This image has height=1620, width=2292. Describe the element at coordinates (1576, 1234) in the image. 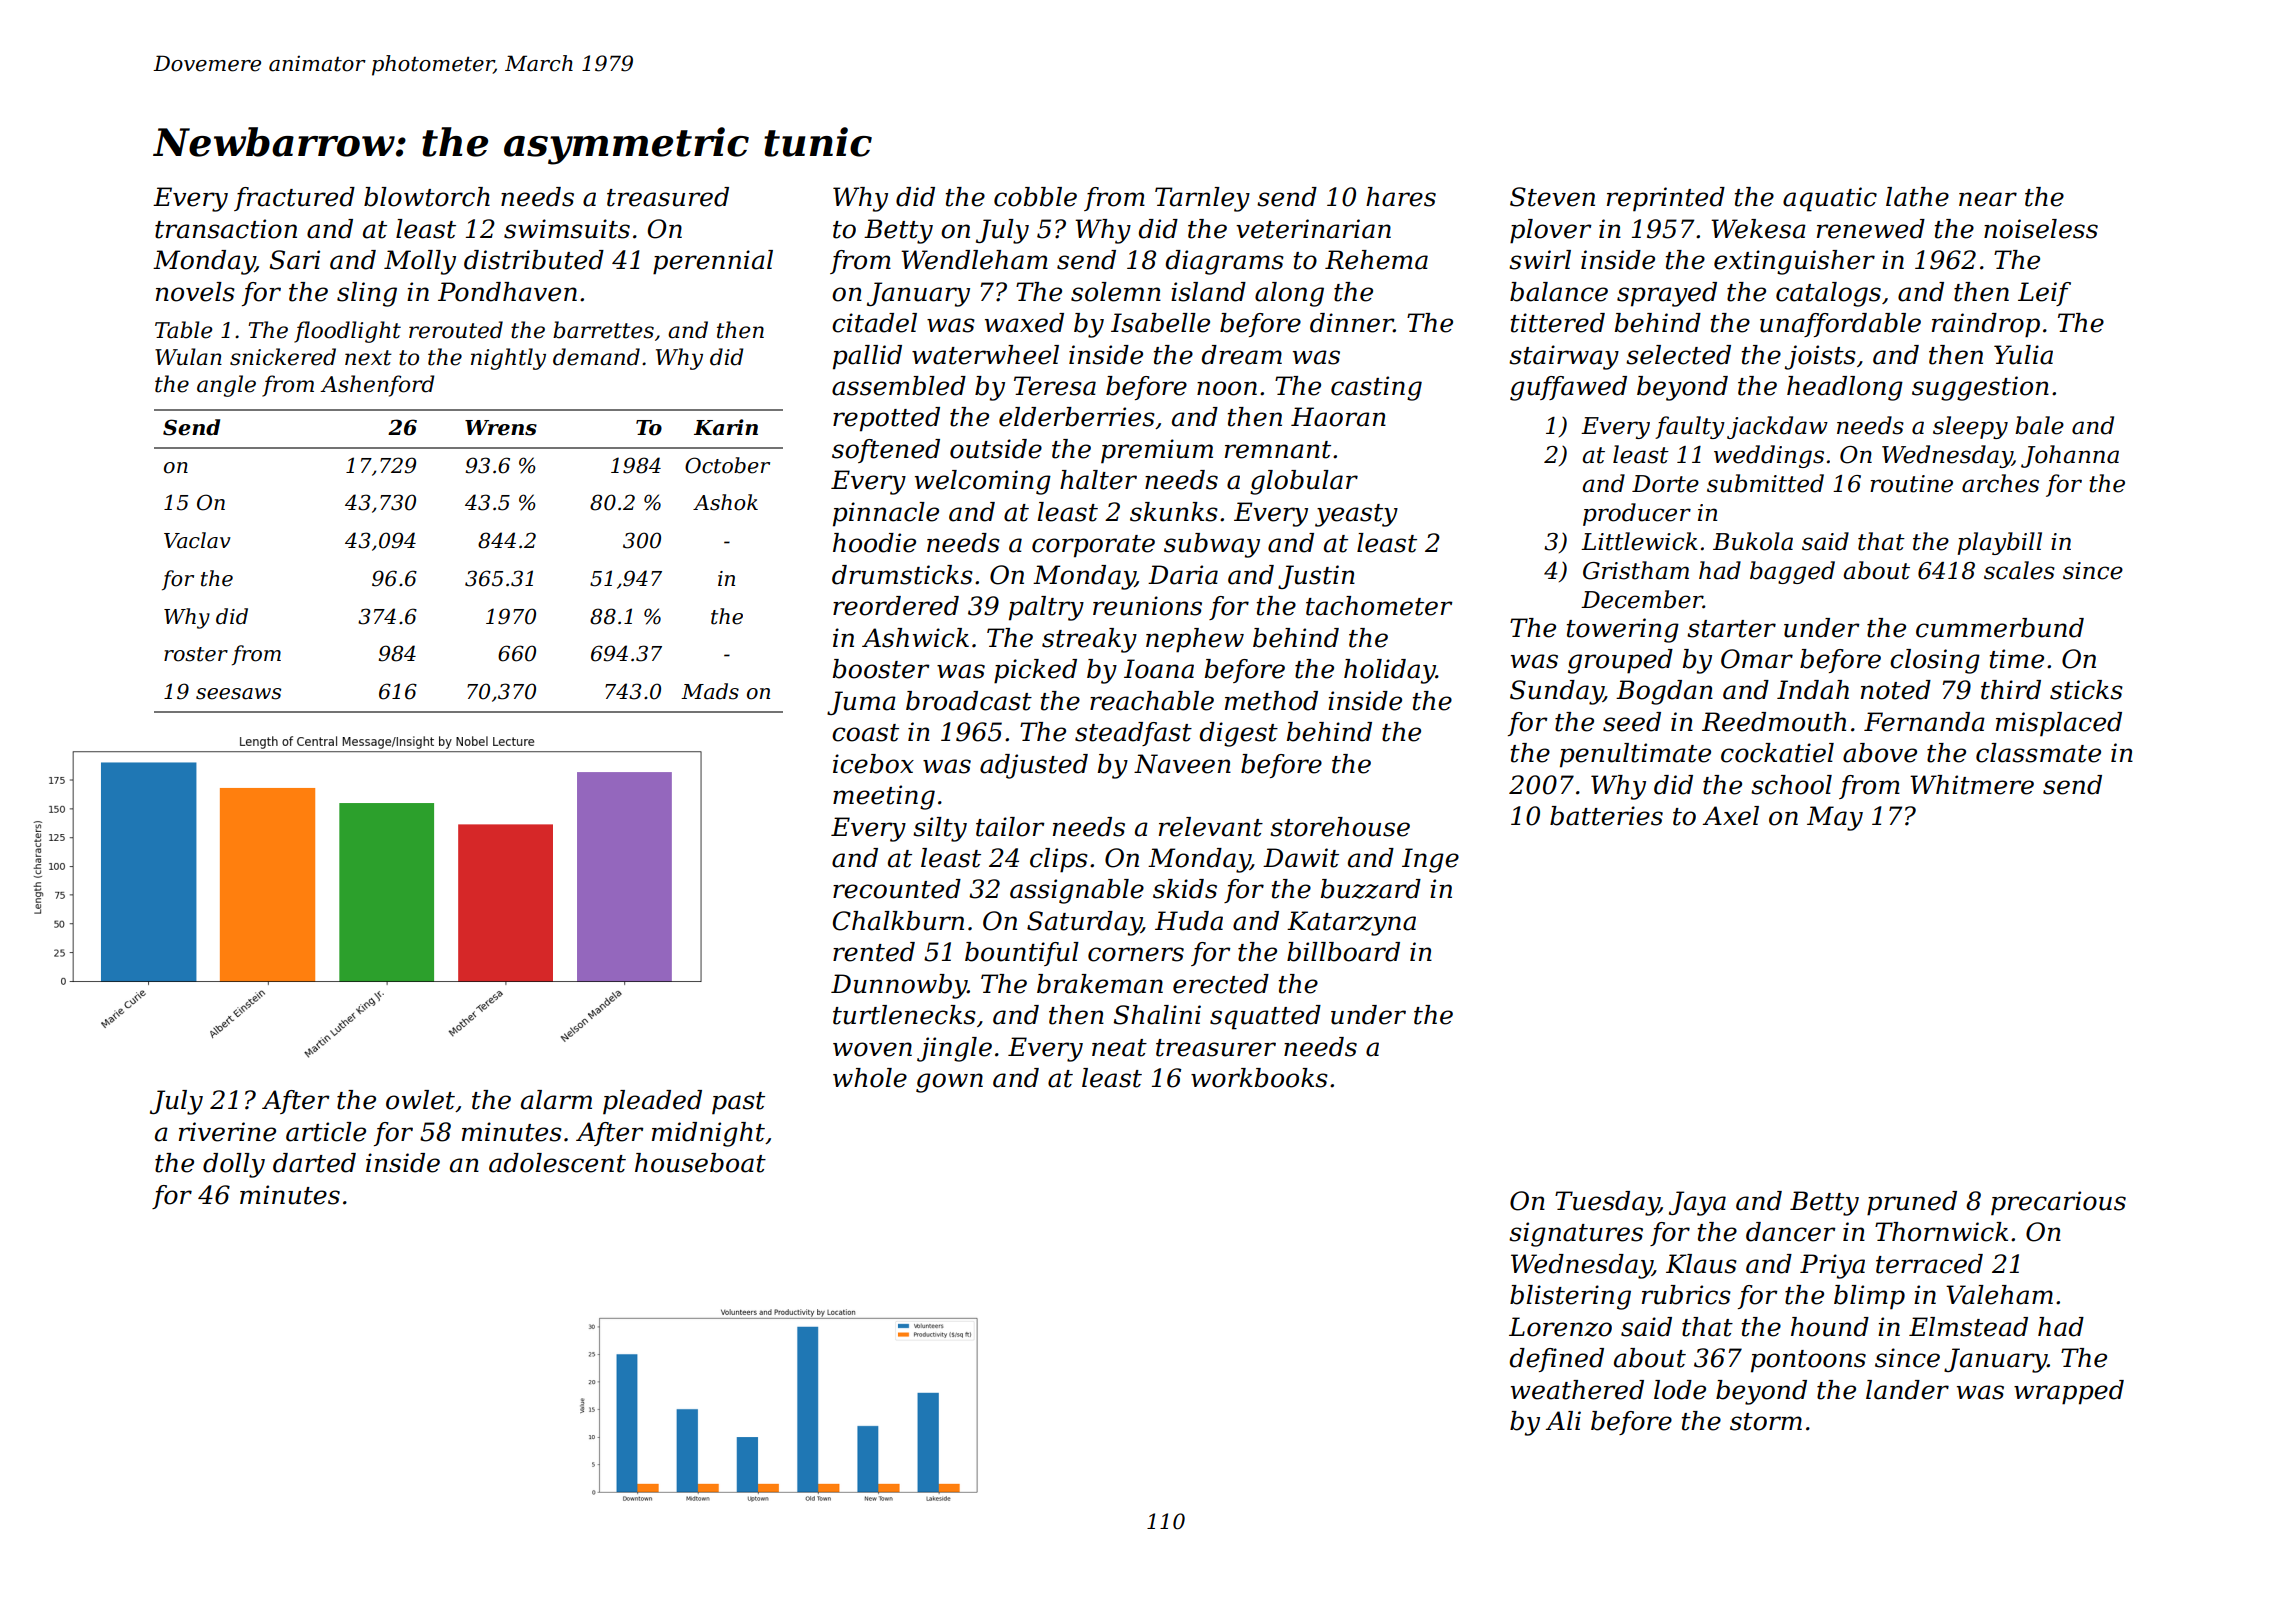

I see `signatures` at that location.
